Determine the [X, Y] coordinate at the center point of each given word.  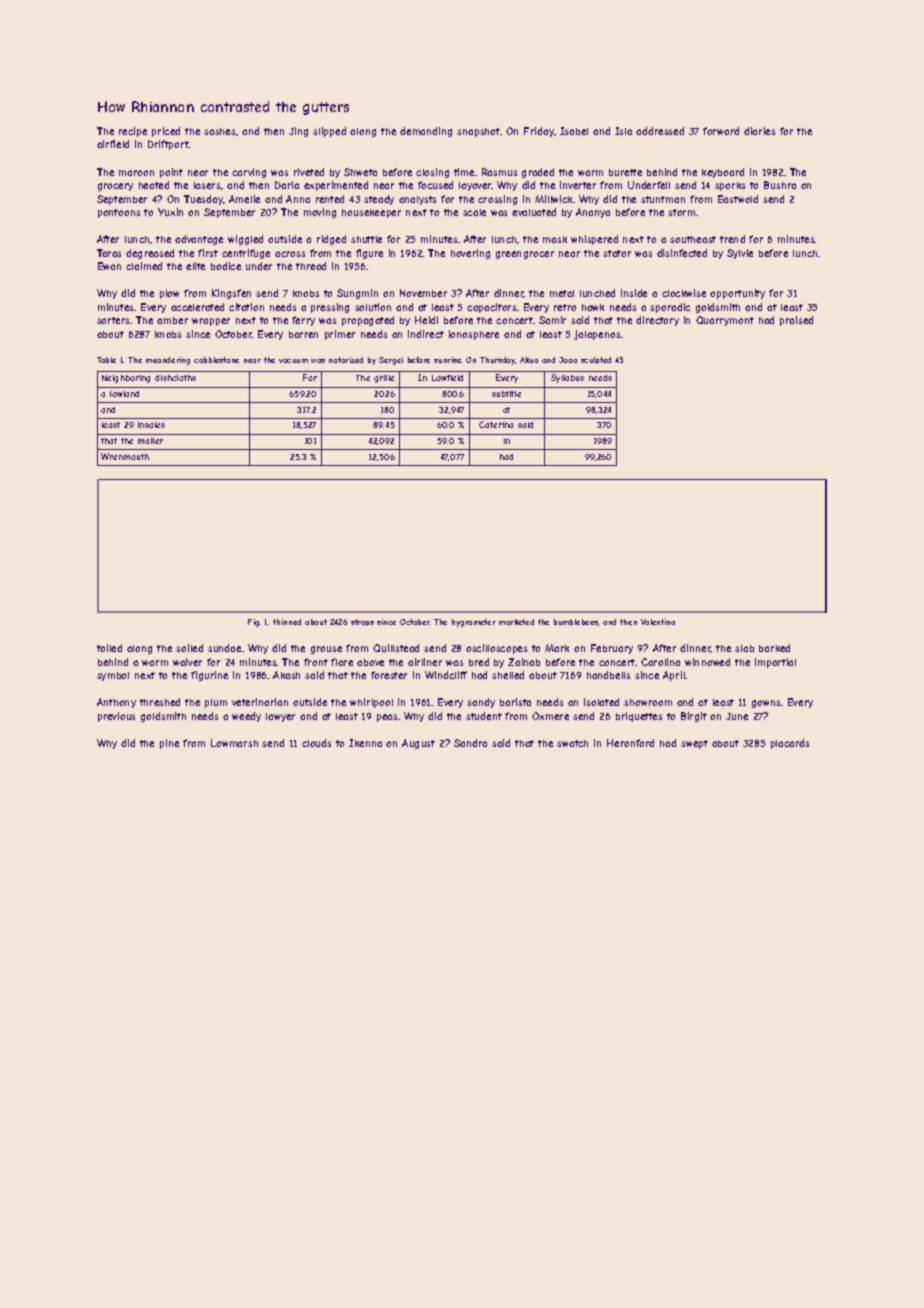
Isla [623, 131]
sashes [219, 131]
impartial [775, 663]
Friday [539, 132]
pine [169, 744]
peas [387, 718]
